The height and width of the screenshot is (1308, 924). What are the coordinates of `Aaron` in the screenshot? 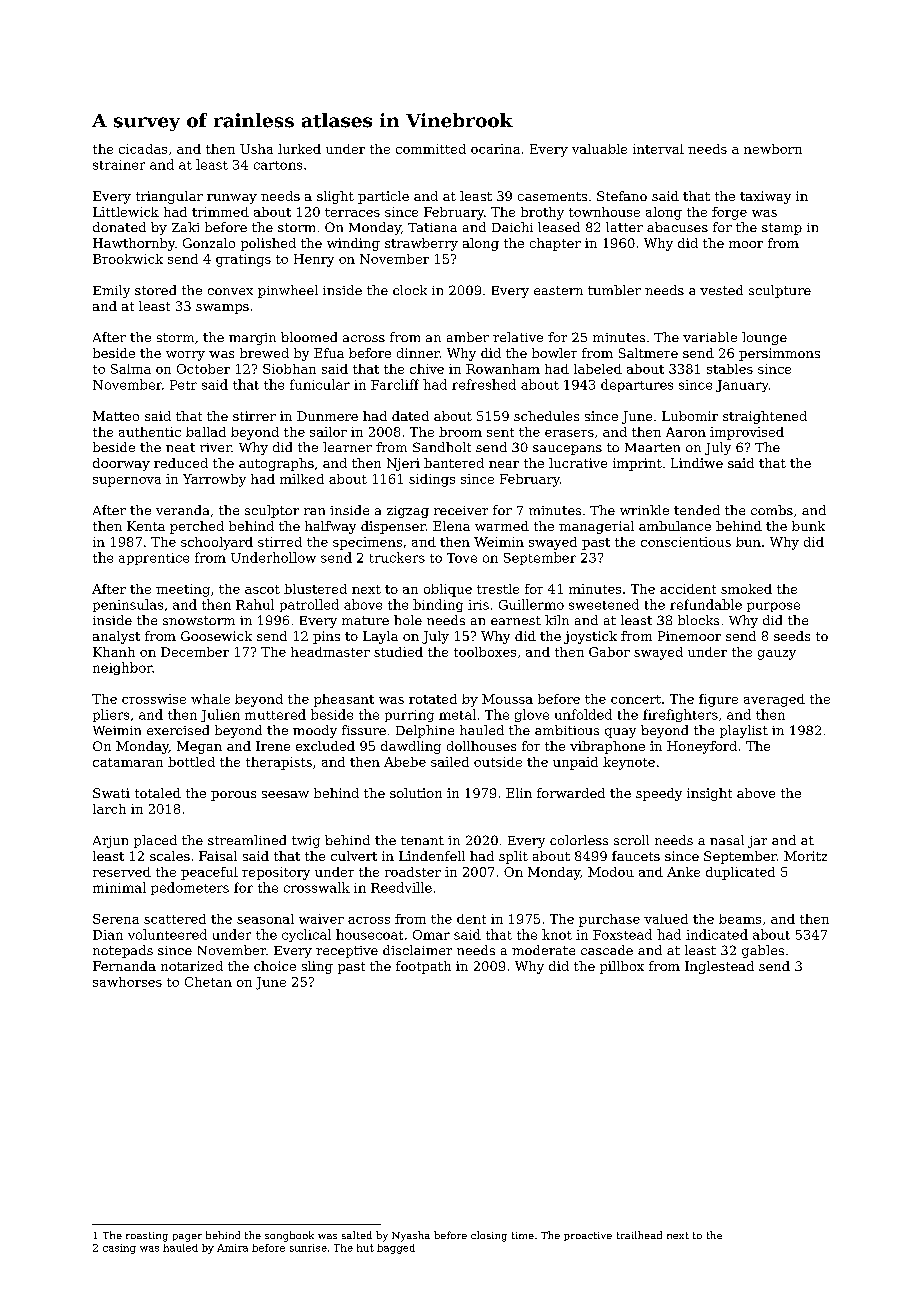 It's located at (686, 432).
